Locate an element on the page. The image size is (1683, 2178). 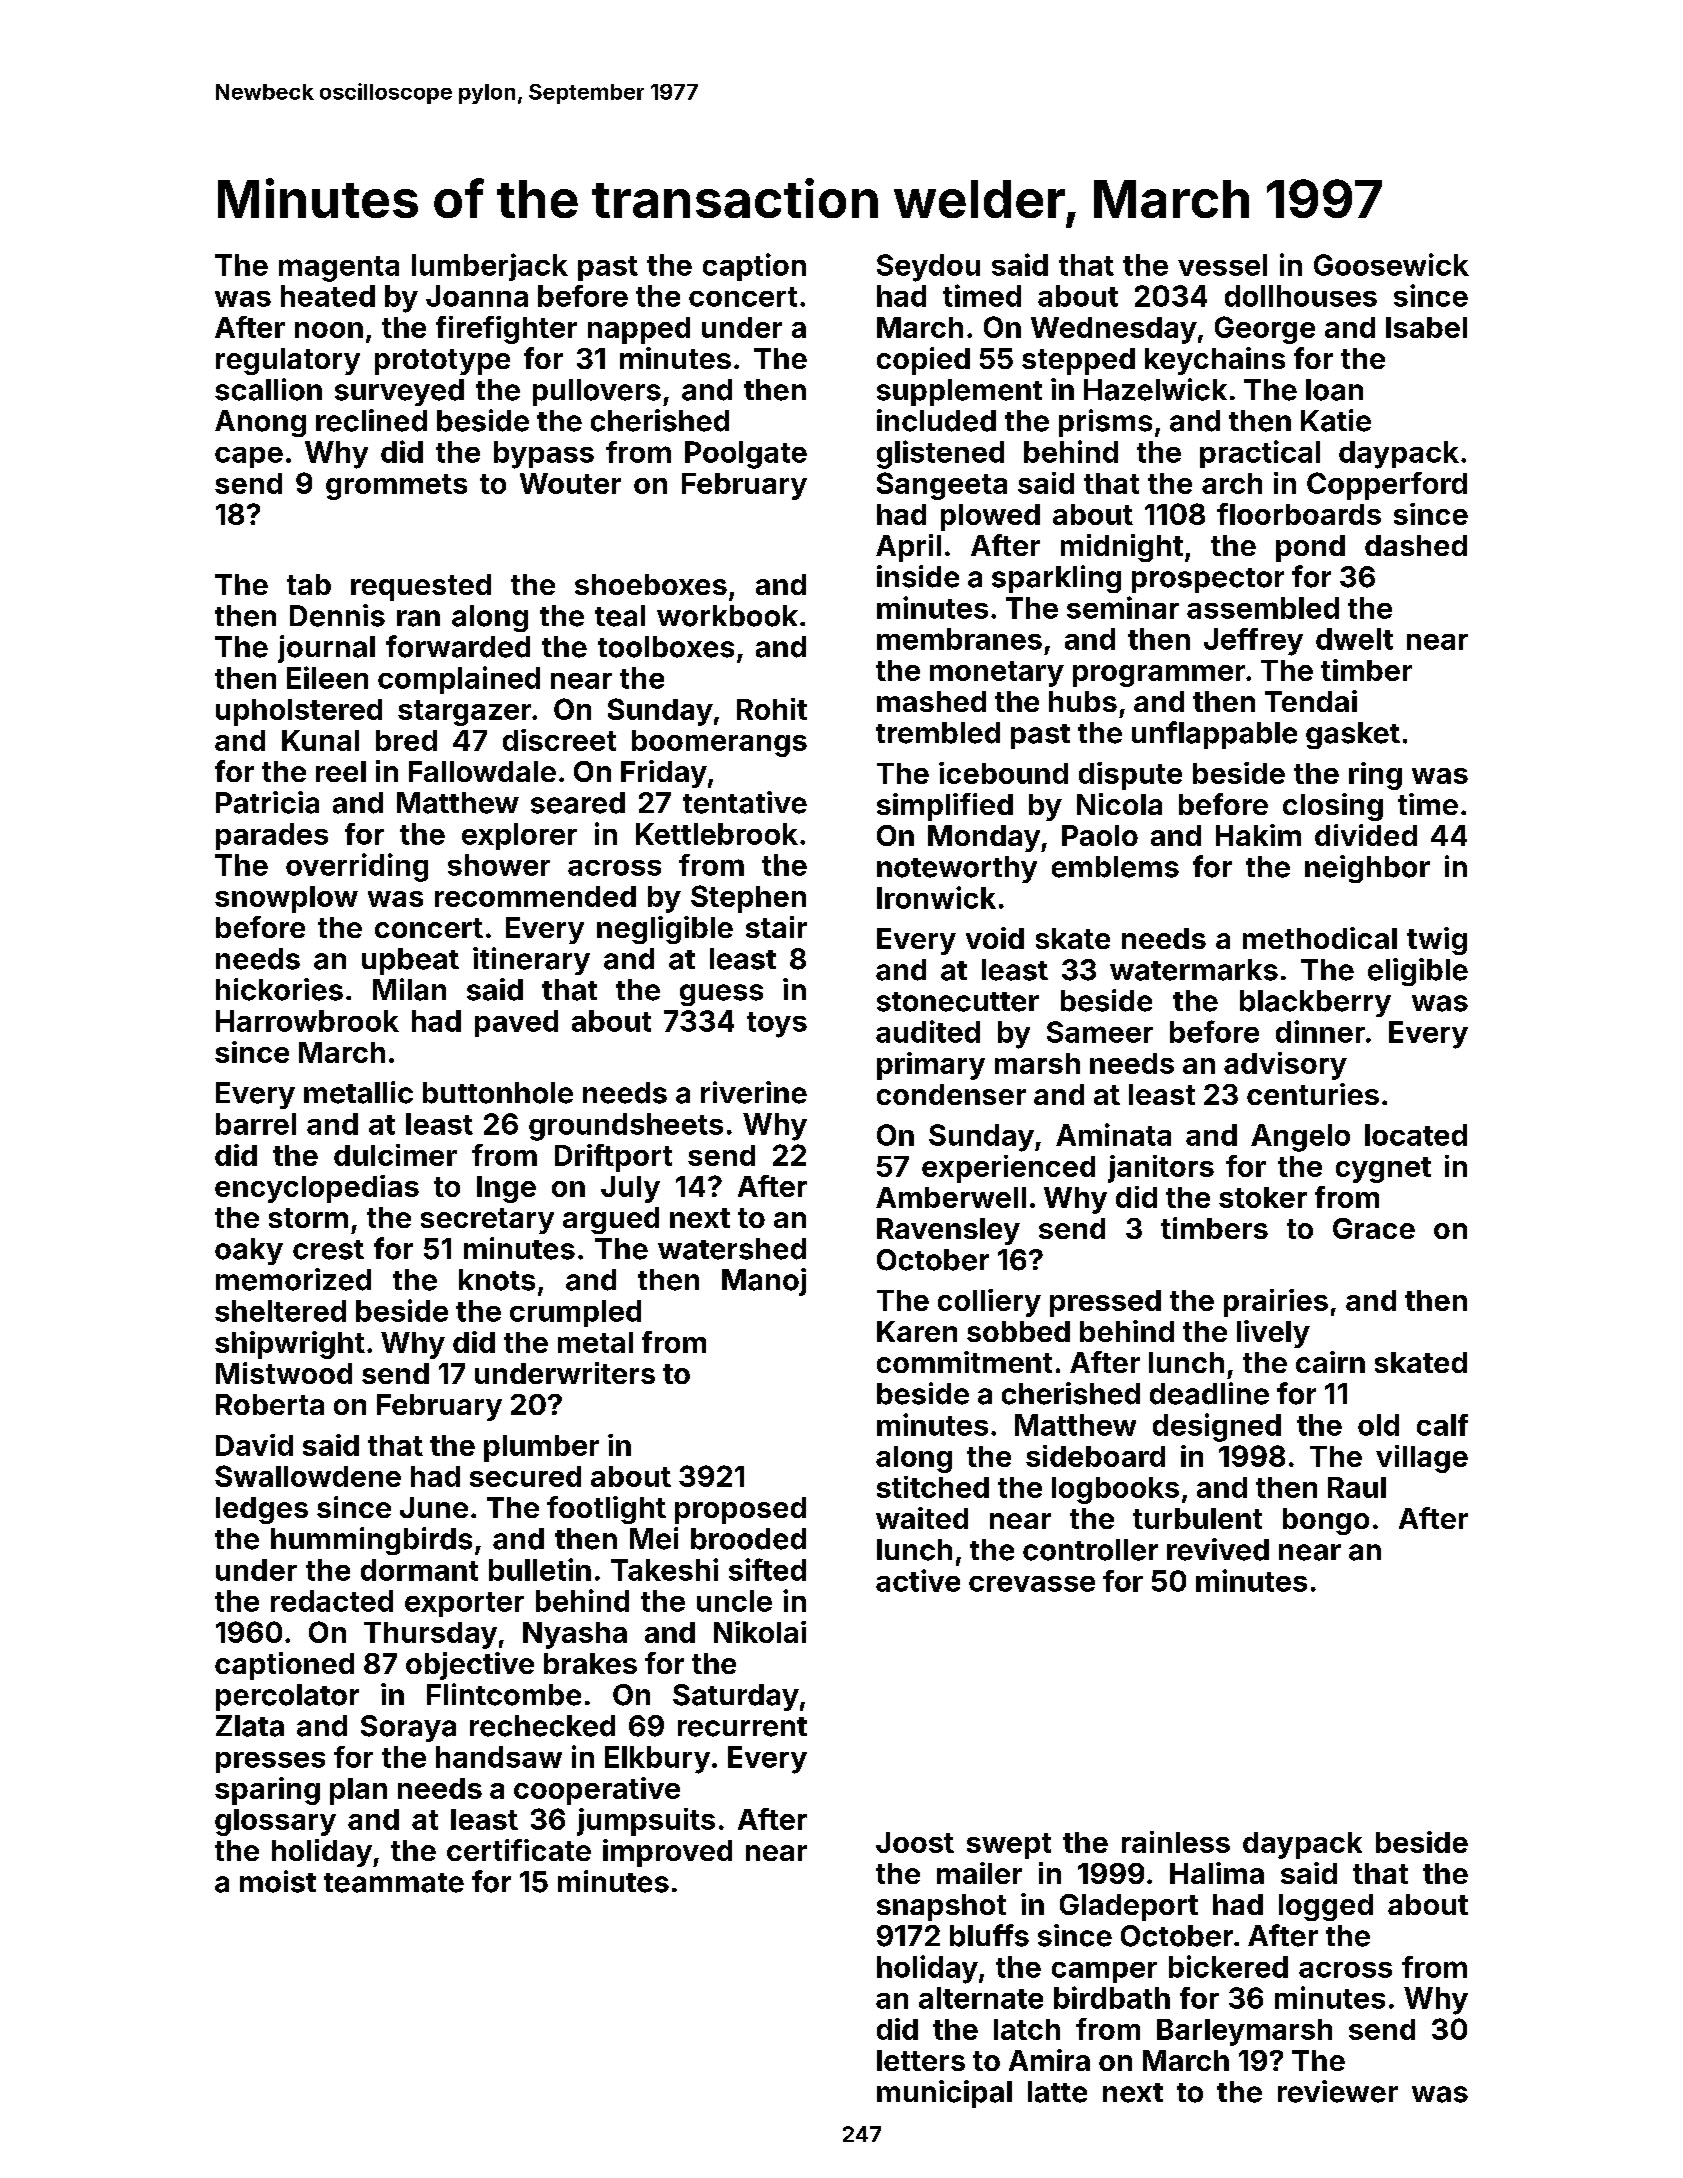
logged is located at coordinates (1326, 1907).
